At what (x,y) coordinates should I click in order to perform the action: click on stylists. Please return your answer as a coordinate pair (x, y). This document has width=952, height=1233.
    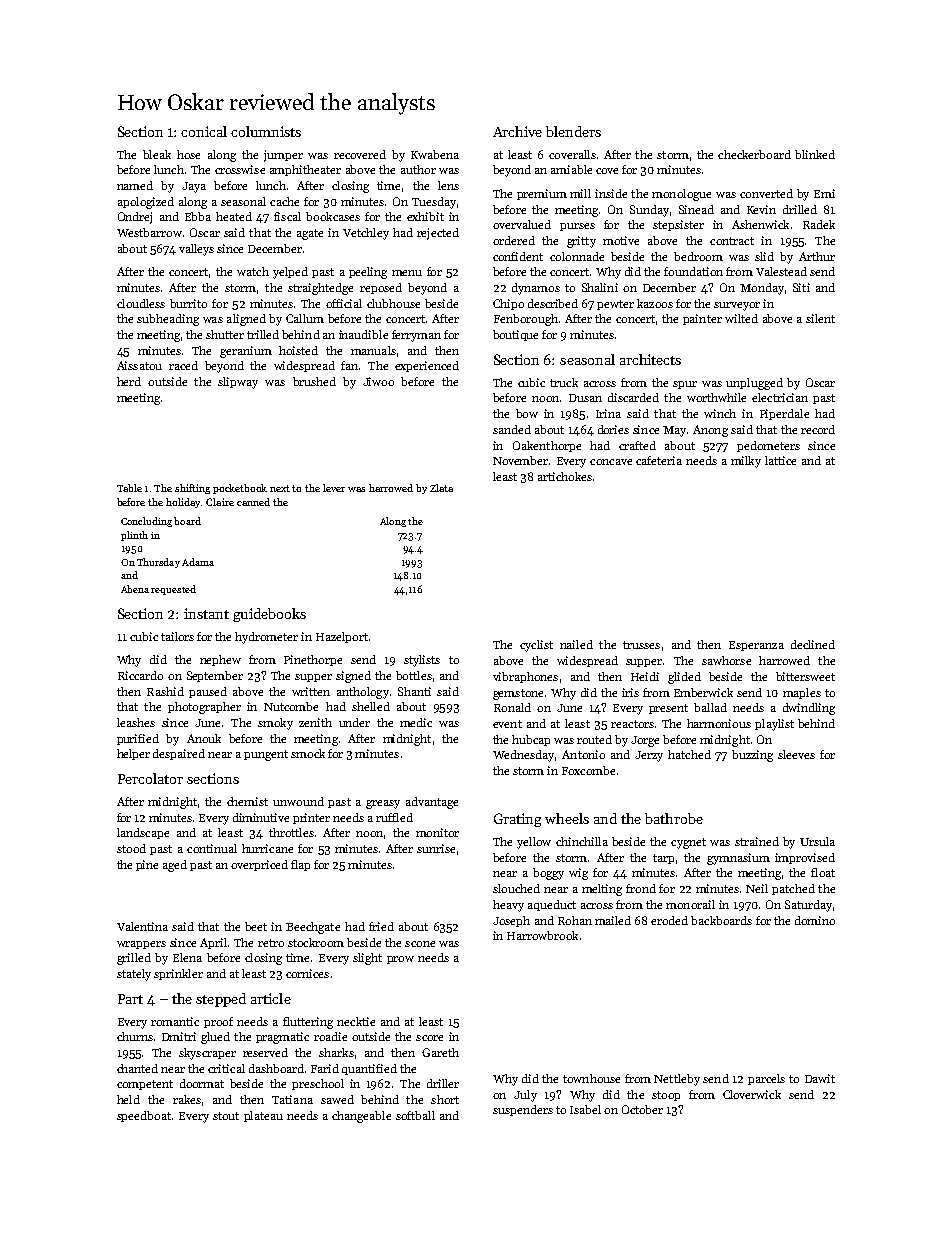
    Looking at the image, I should click on (422, 661).
